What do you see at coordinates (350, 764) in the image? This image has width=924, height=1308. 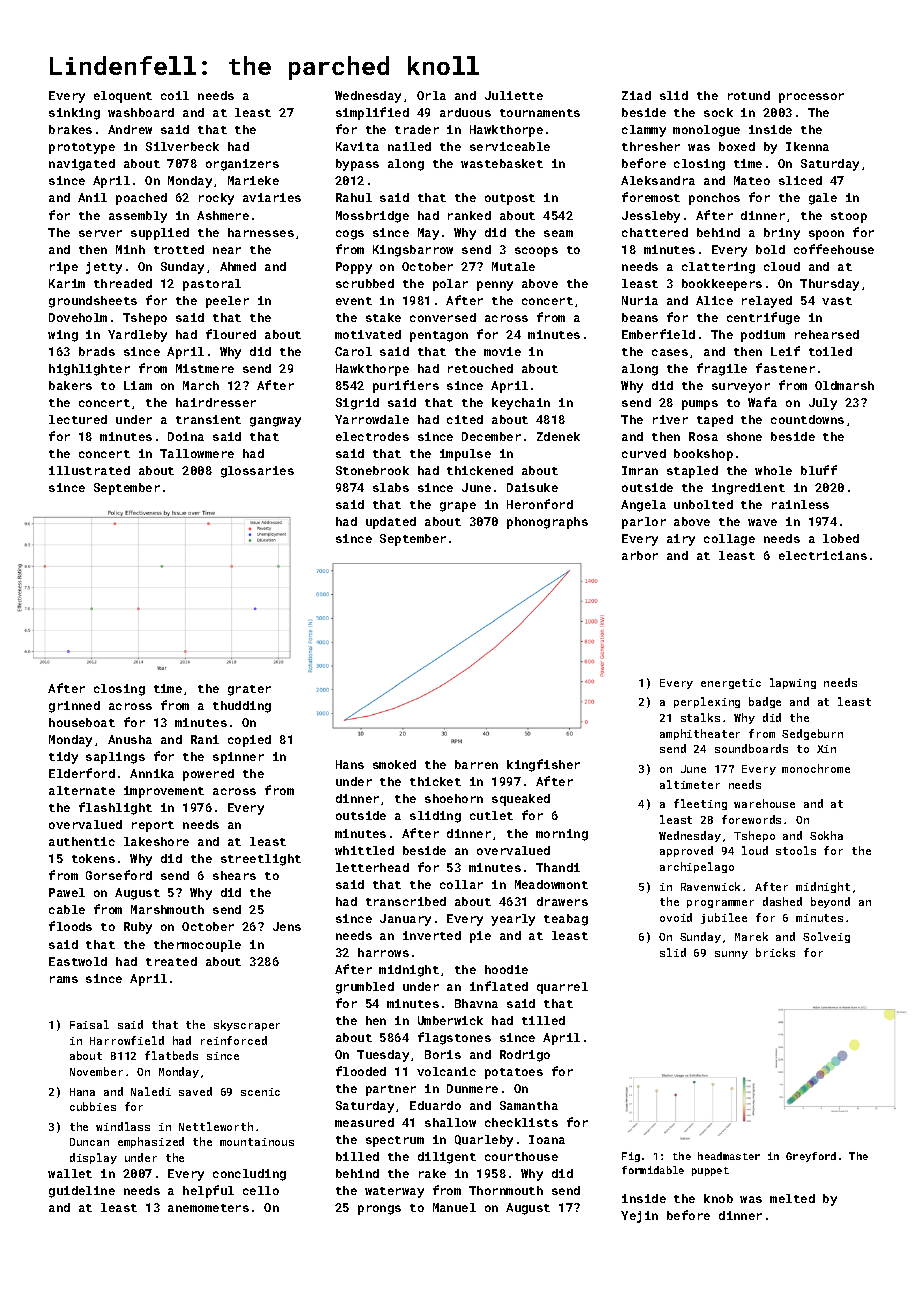 I see `Hans` at bounding box center [350, 764].
